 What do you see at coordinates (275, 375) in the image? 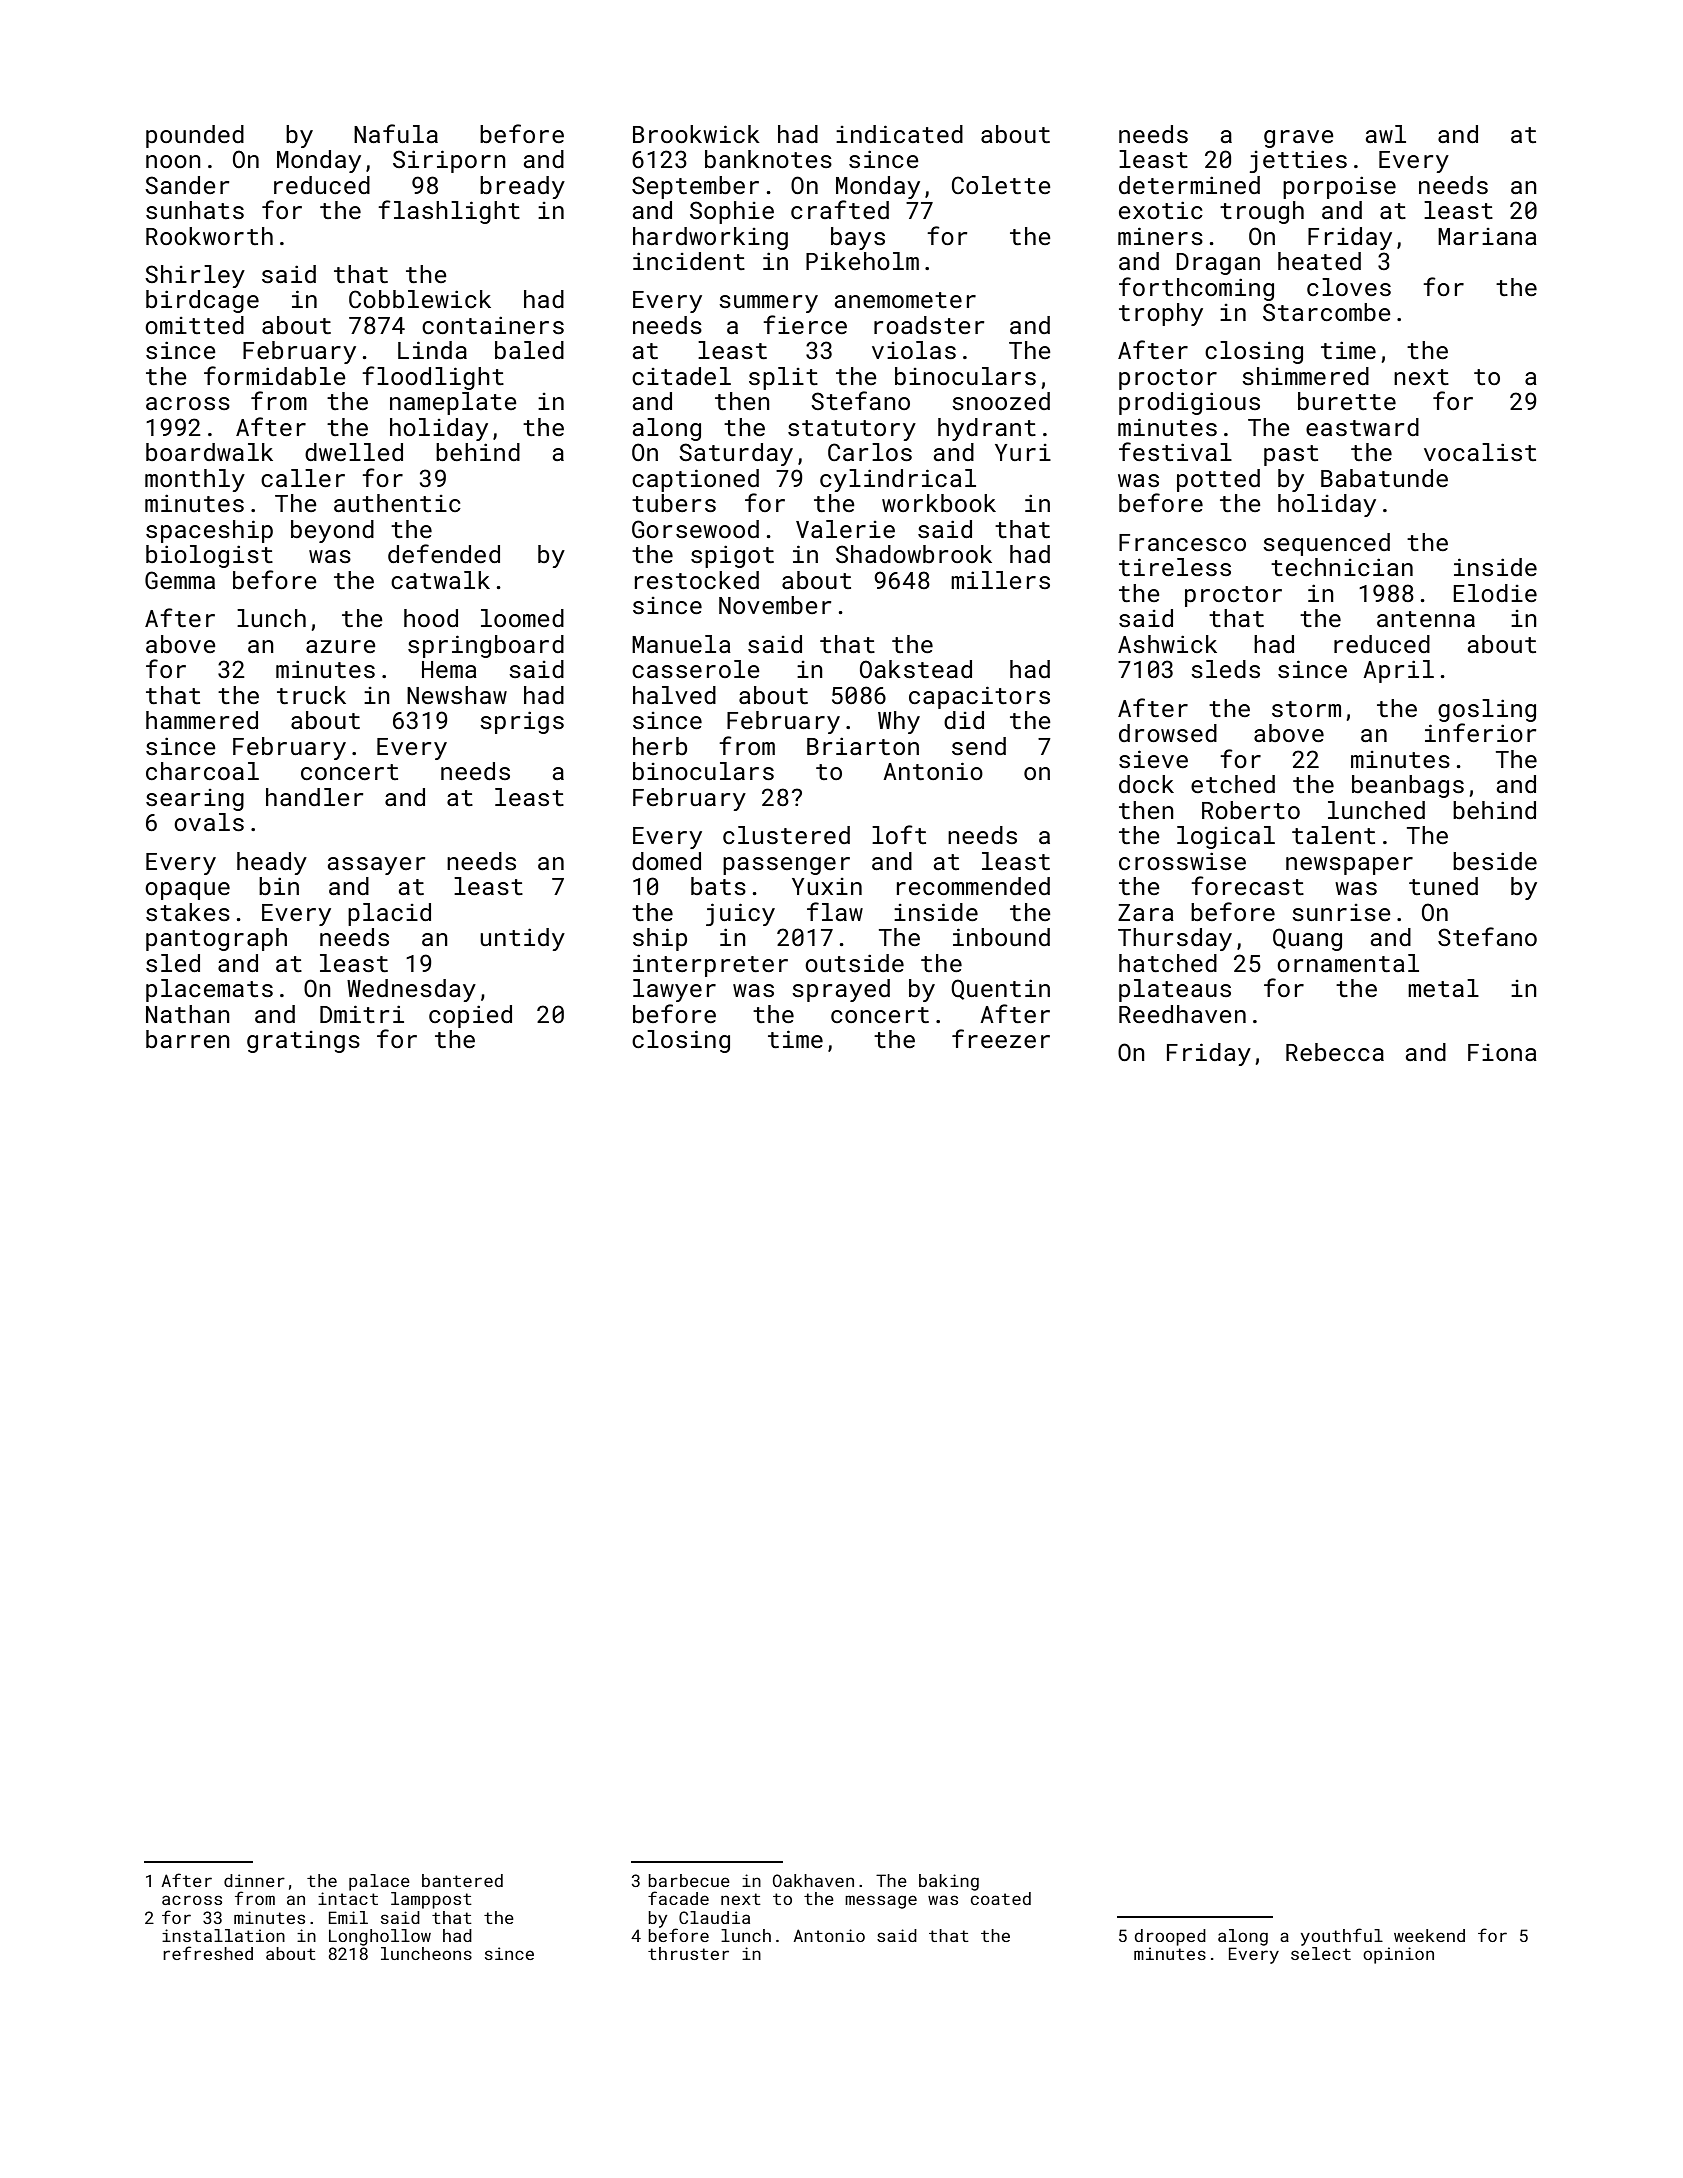
I see `formidable` at bounding box center [275, 375].
